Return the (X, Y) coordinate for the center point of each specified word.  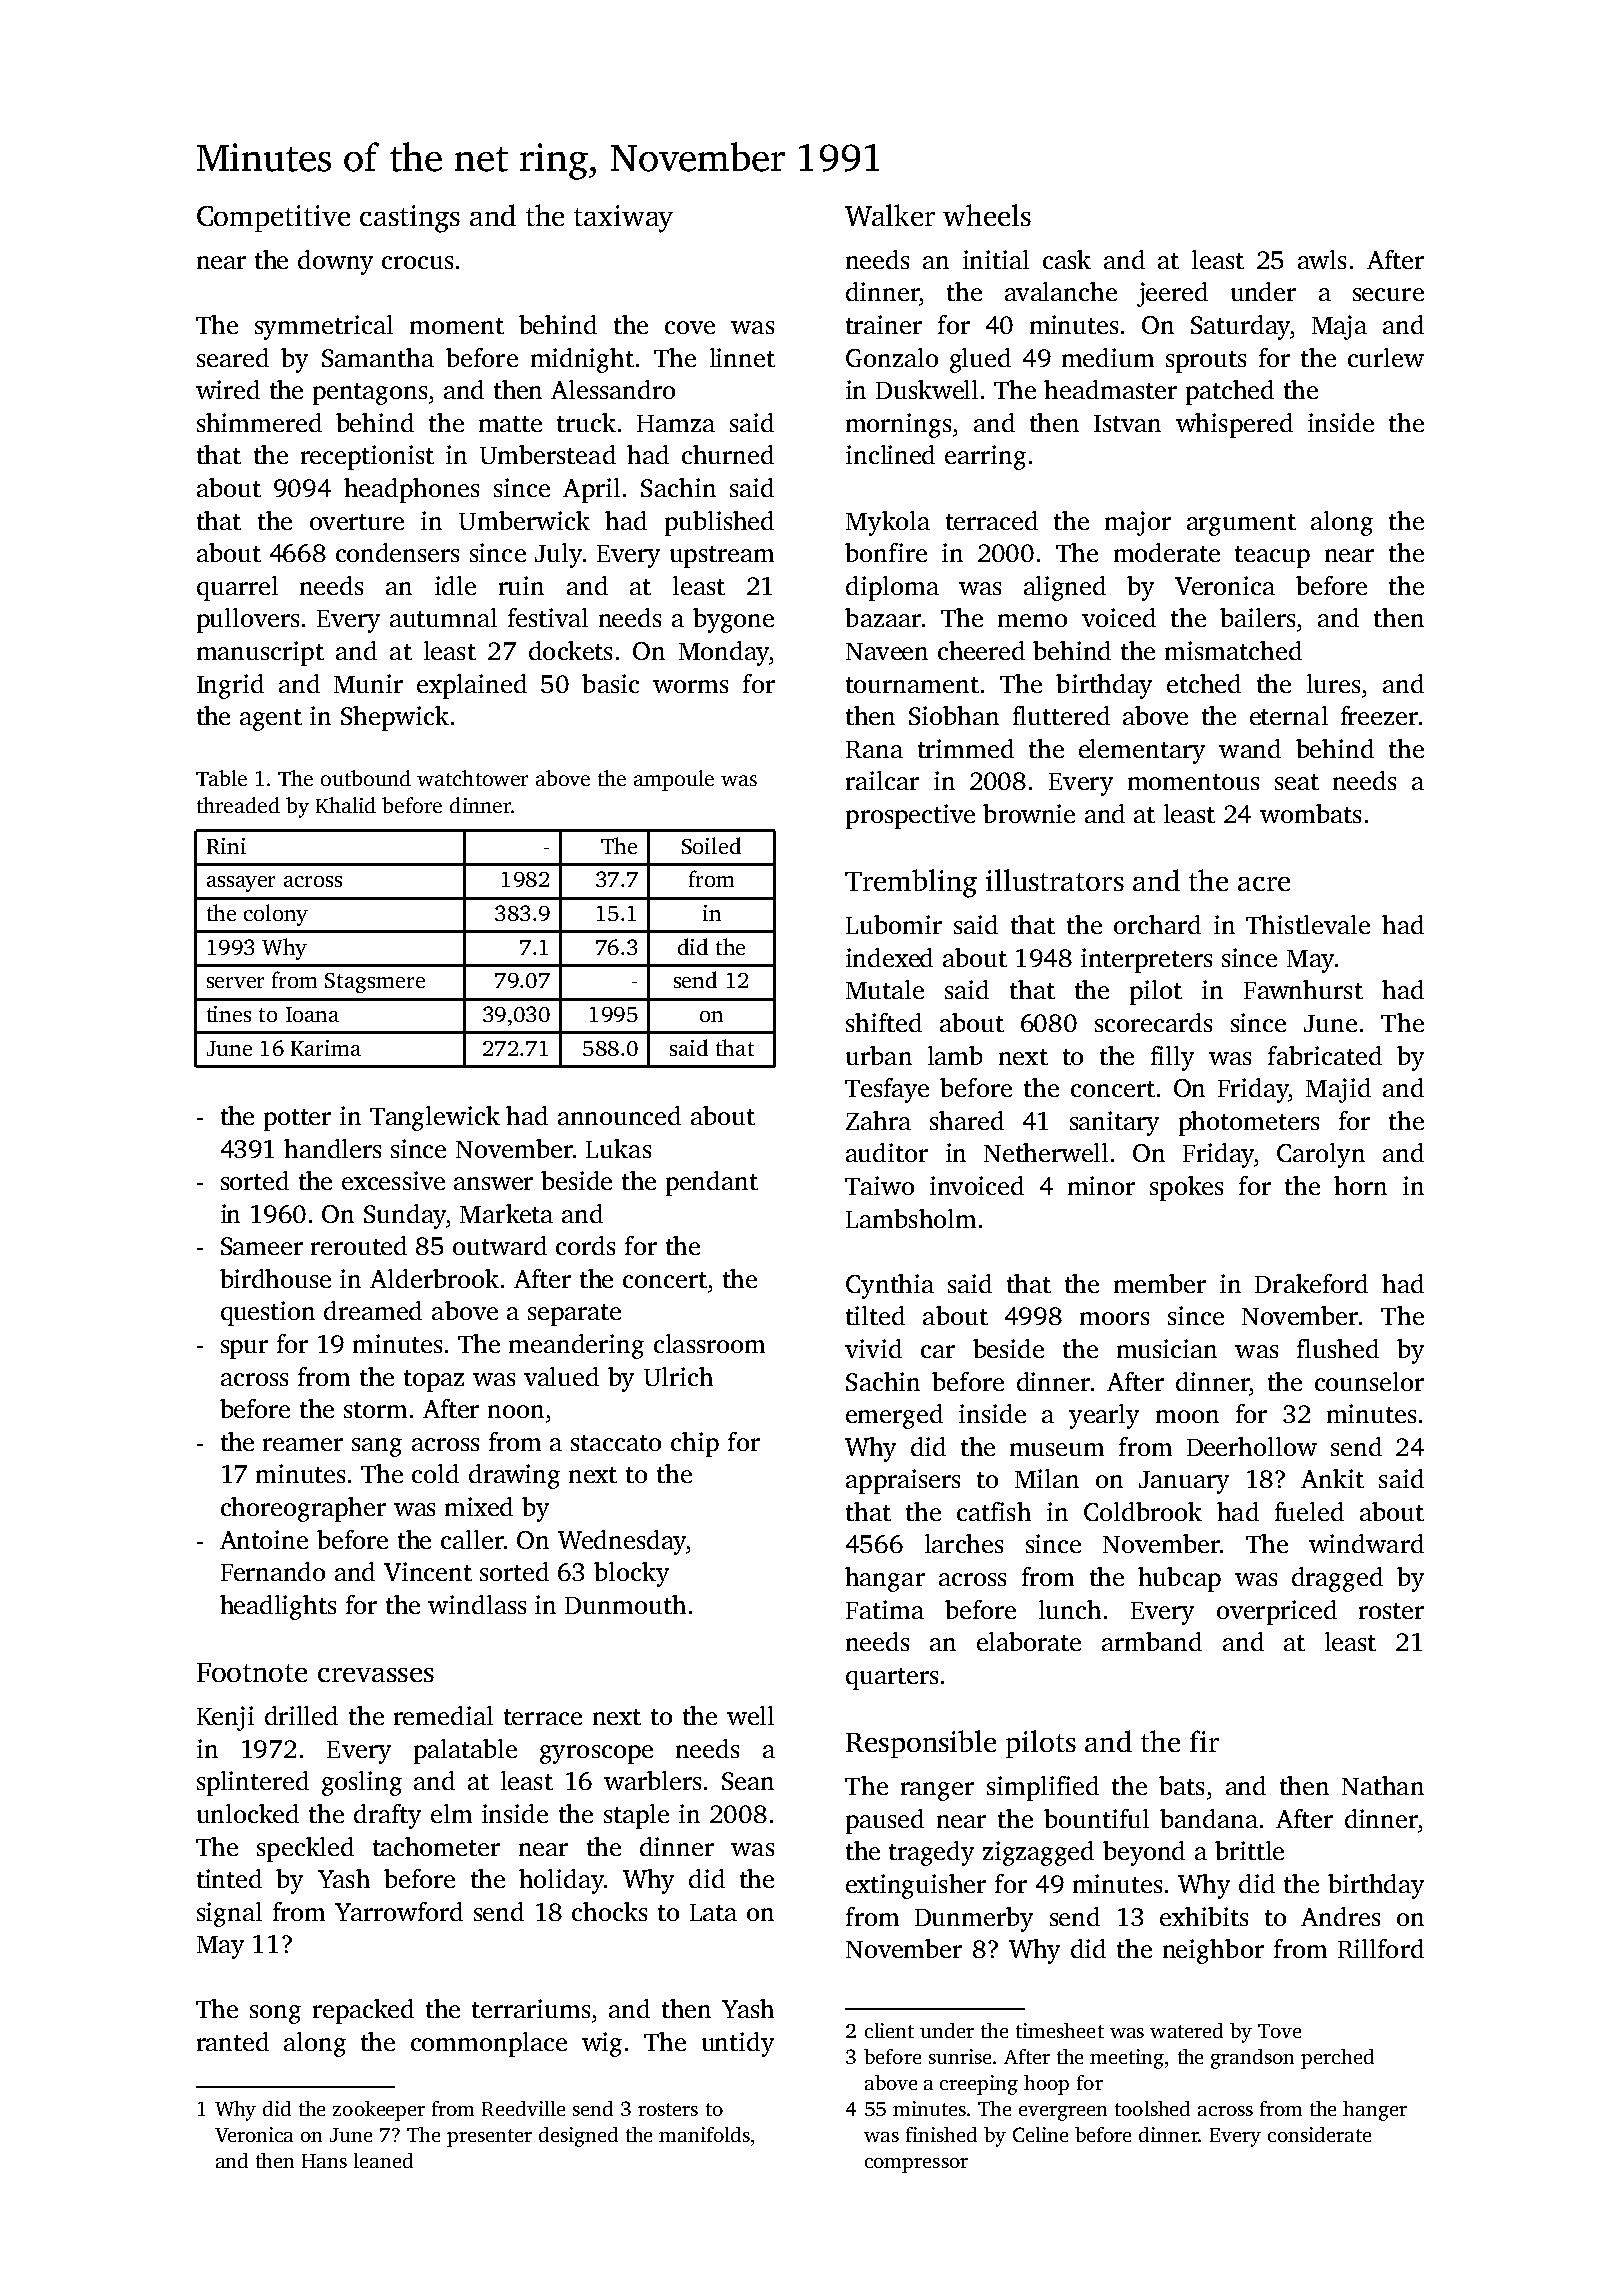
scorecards (1153, 1022)
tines (229, 1014)
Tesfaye (887, 1090)
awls (1322, 259)
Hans (324, 2161)
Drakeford (1311, 1283)
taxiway (623, 219)
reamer (303, 1444)
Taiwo (879, 1185)
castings (410, 219)
